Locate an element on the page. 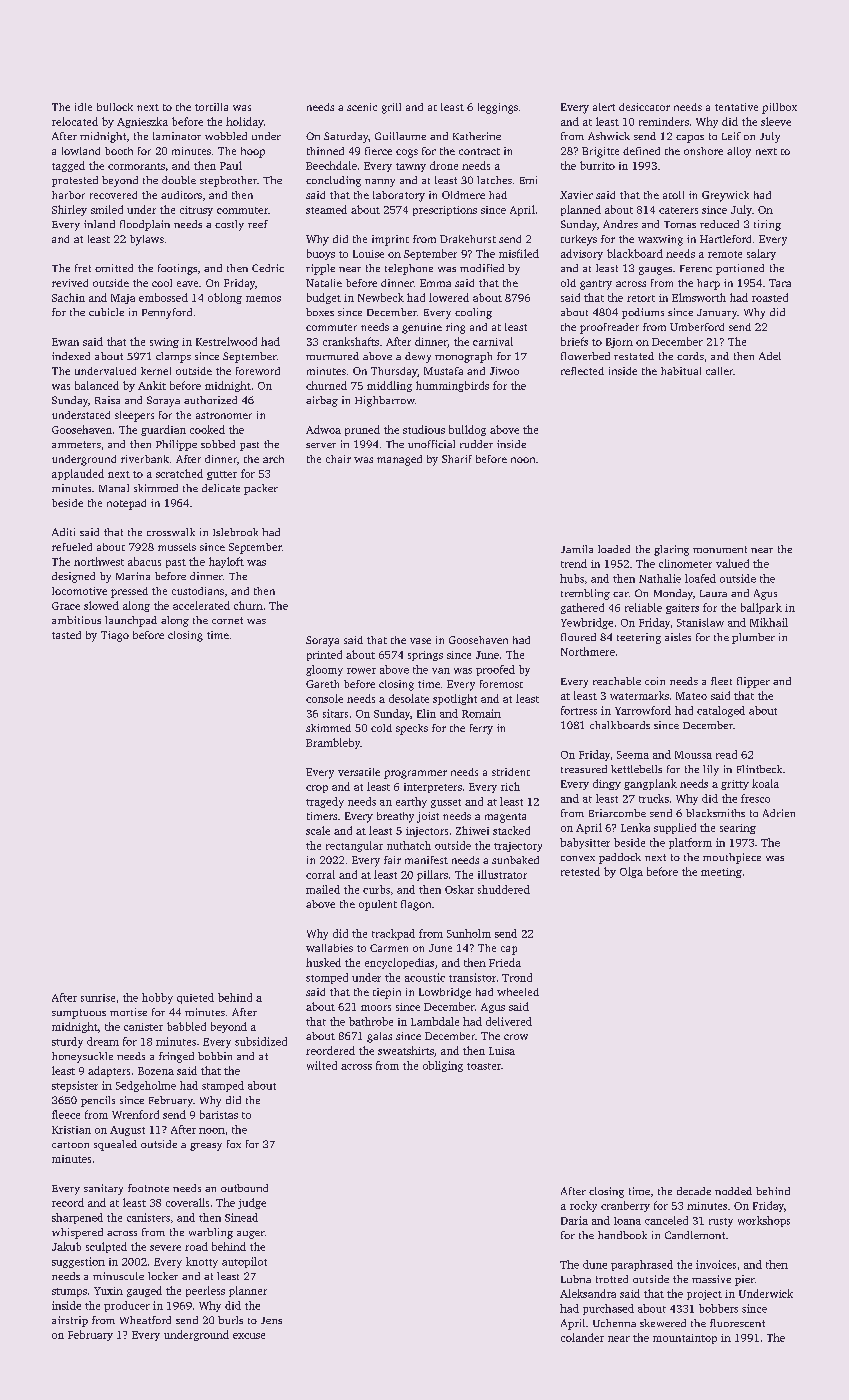 The width and height of the document is (849, 1400). Sharif is located at coordinates (457, 459).
